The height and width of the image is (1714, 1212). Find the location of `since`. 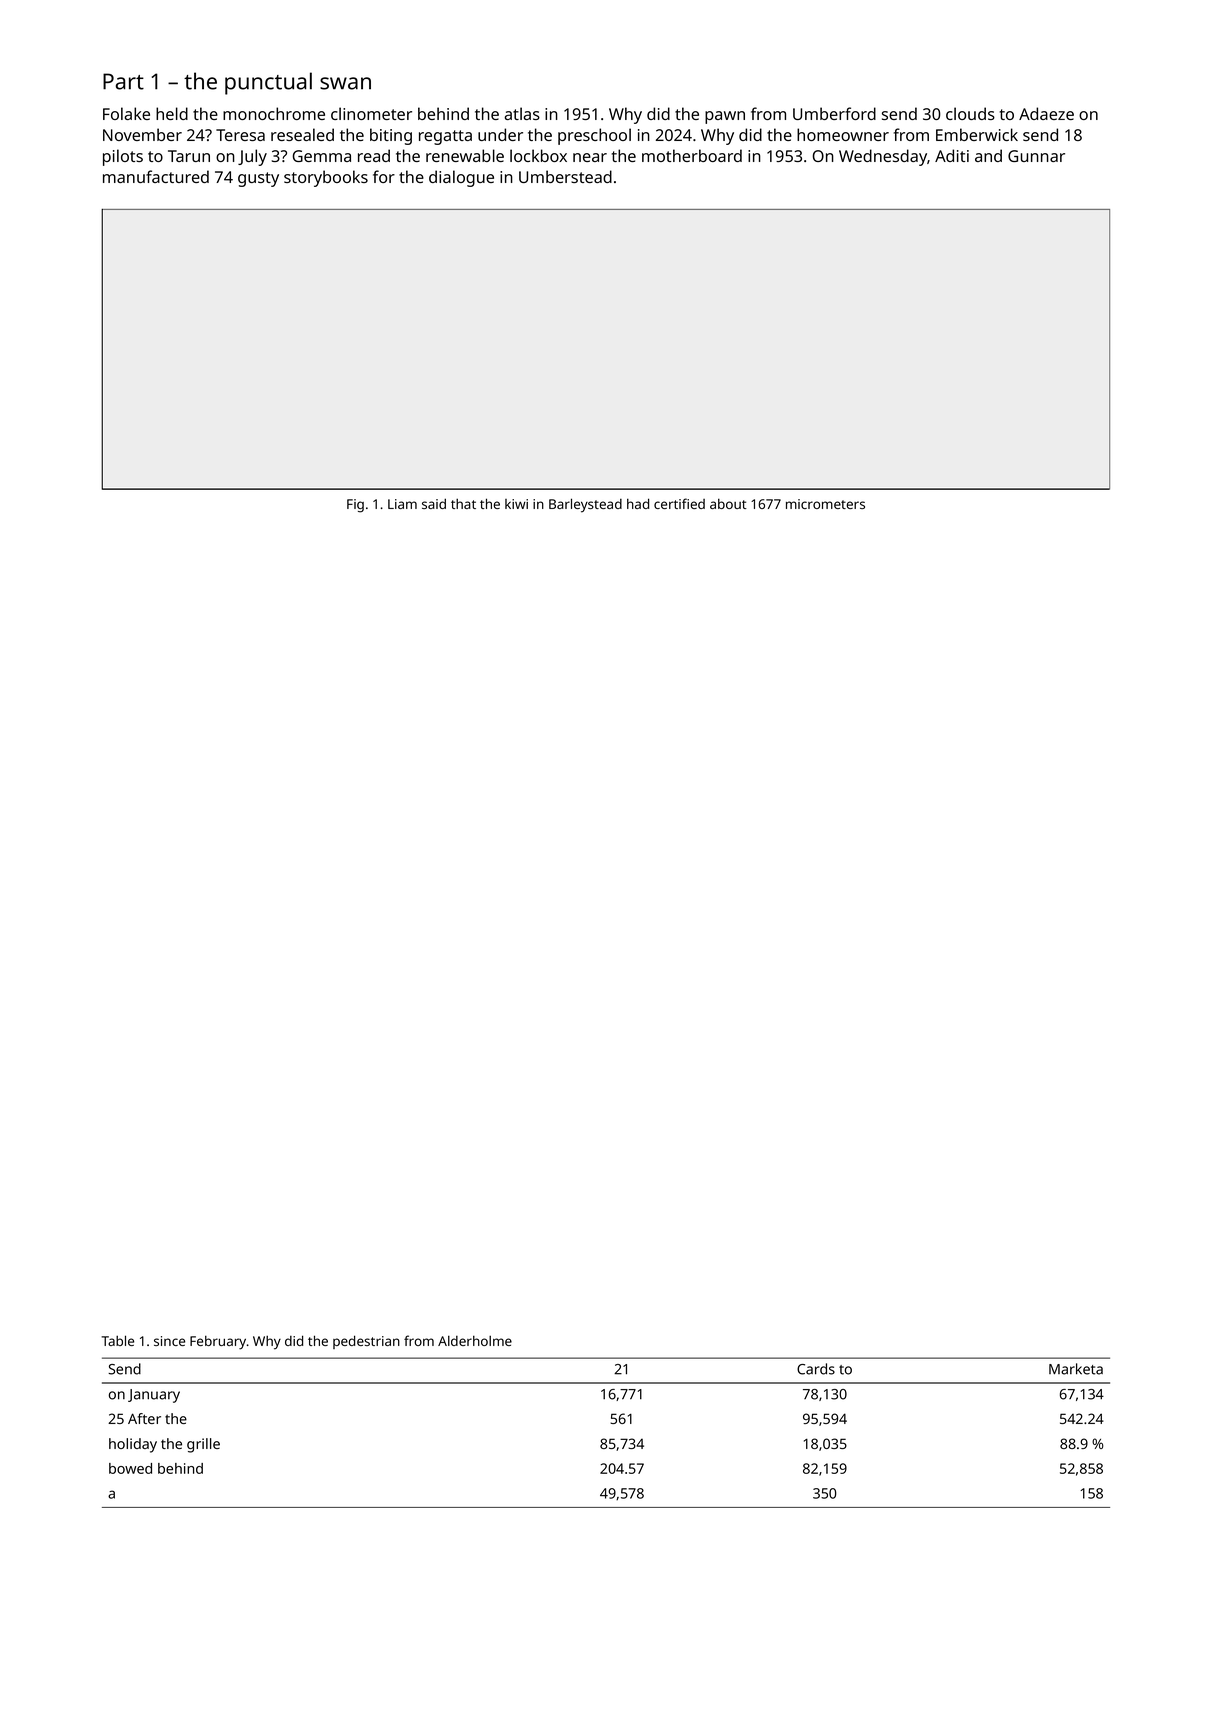

since is located at coordinates (169, 1341).
